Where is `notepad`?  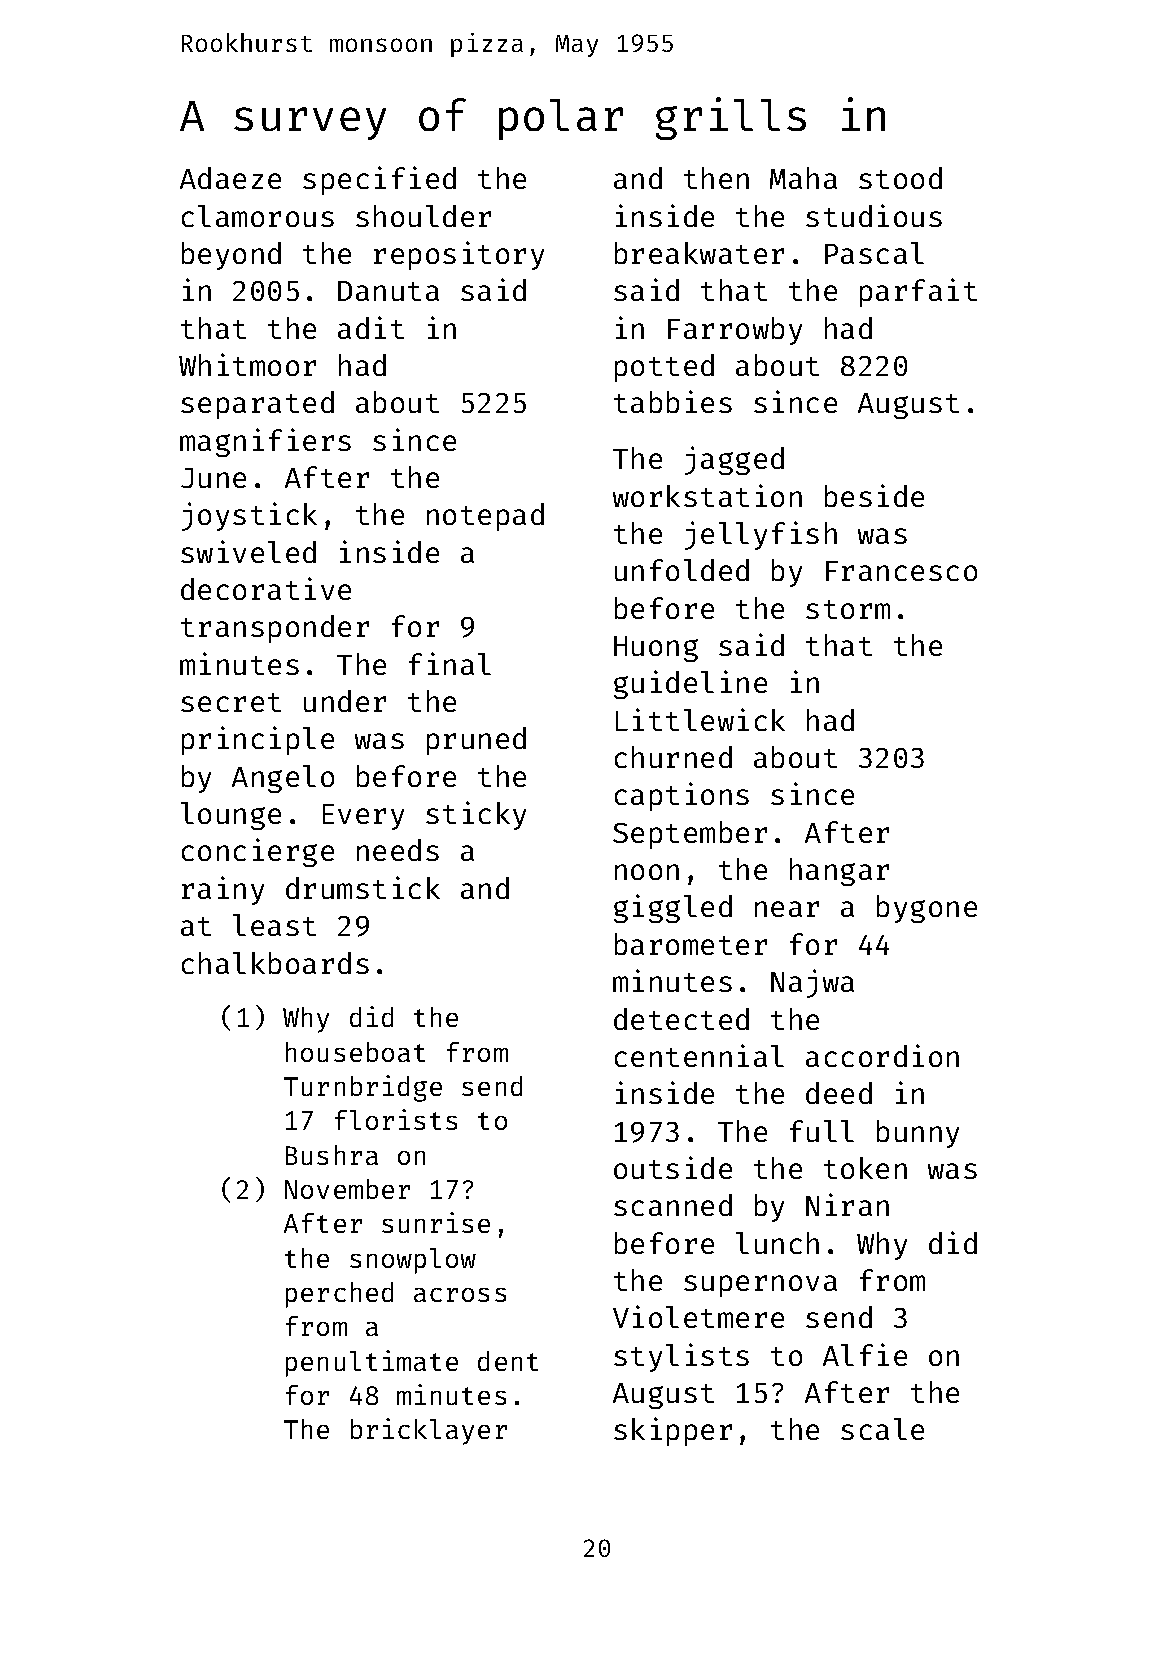
notepad is located at coordinates (485, 517).
